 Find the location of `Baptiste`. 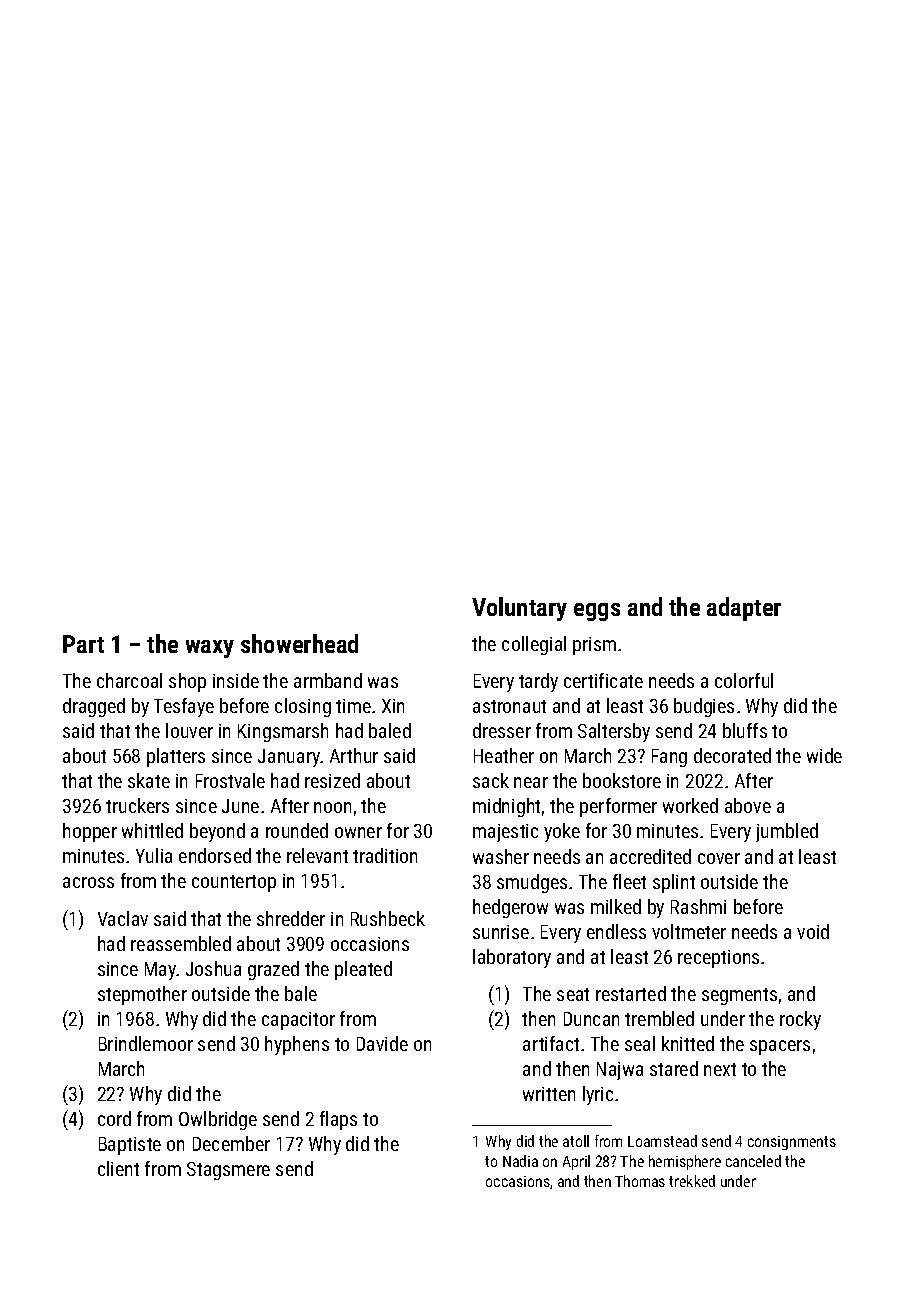

Baptiste is located at coordinates (130, 1146).
